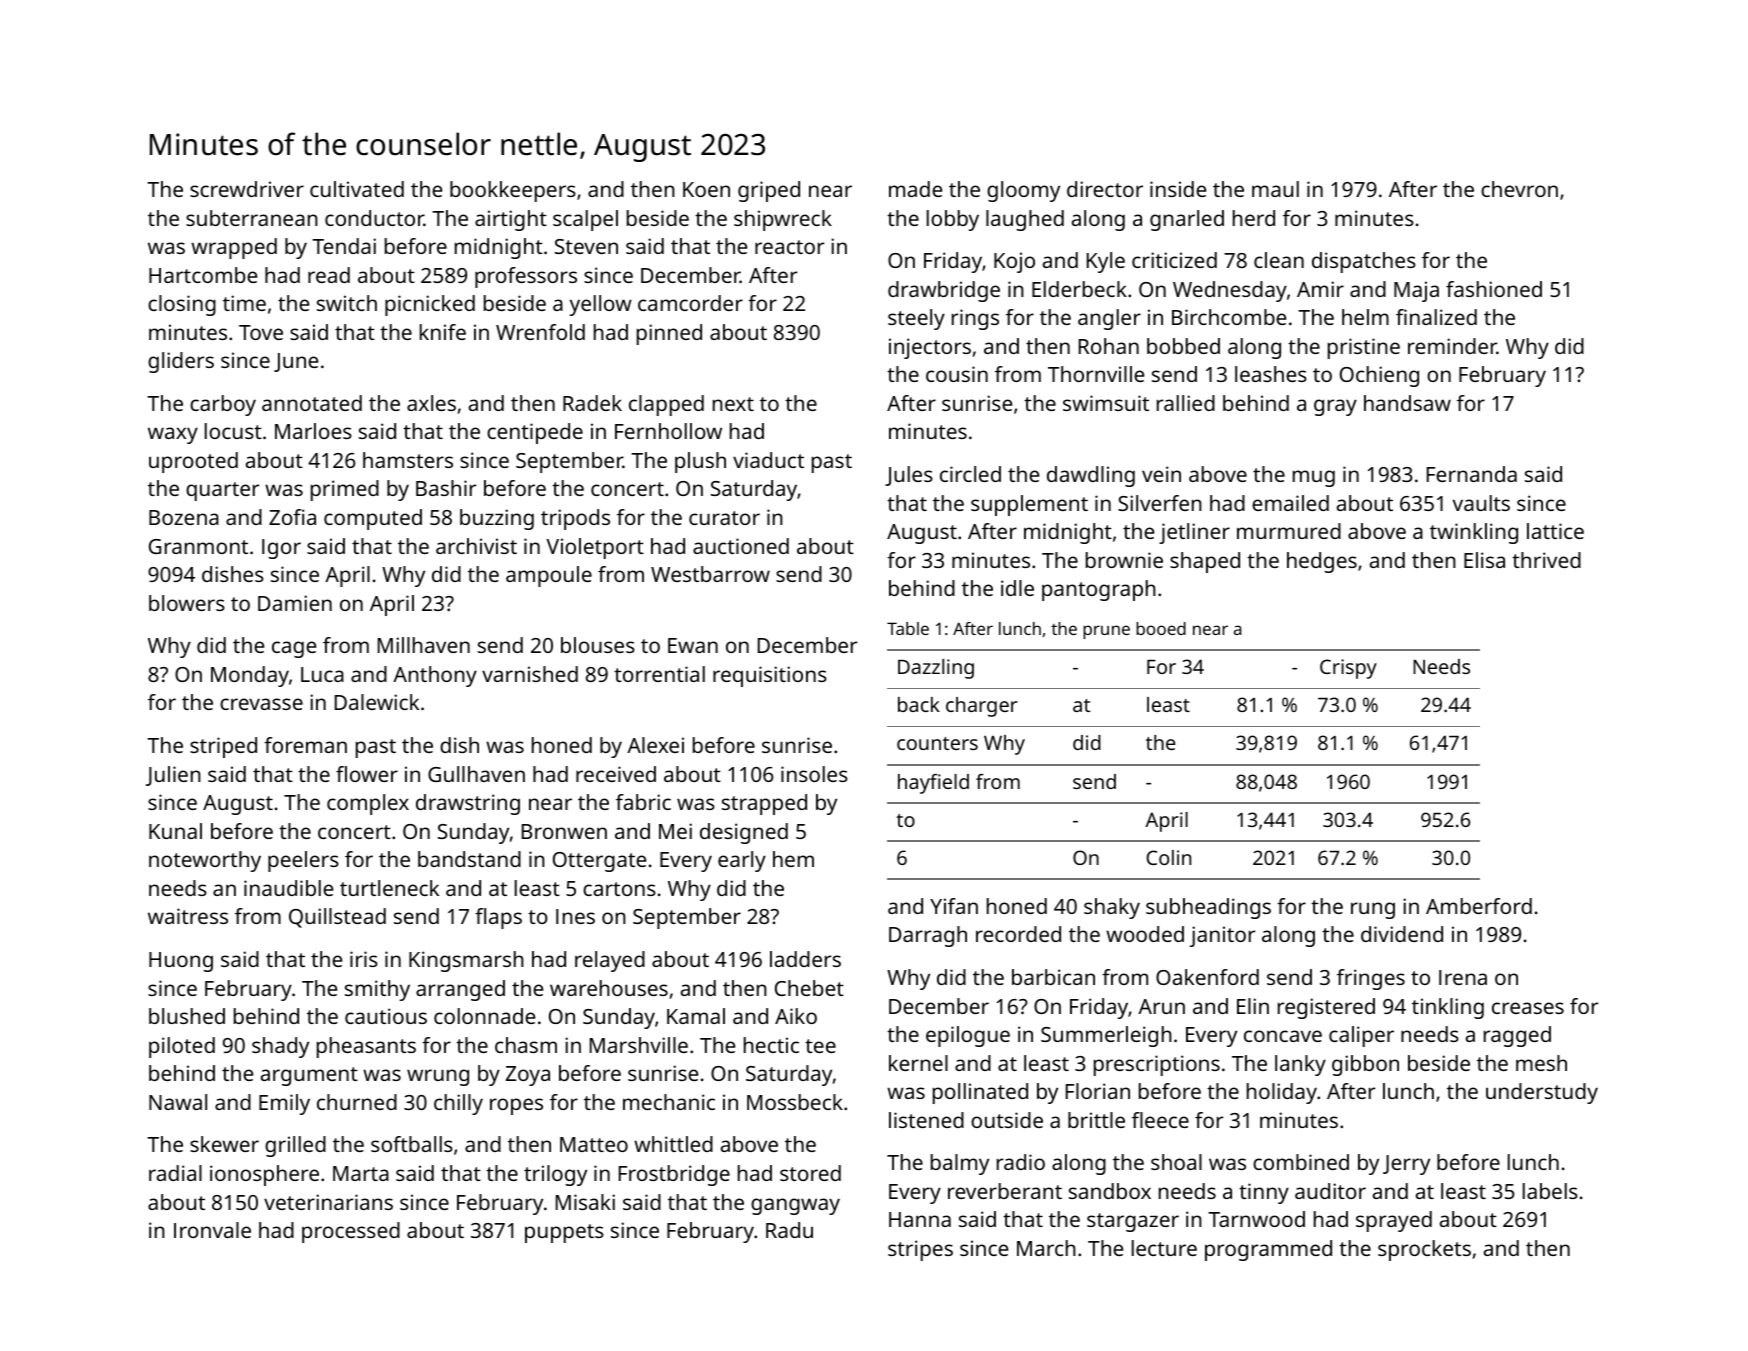 The image size is (1748, 1351). What do you see at coordinates (706, 189) in the screenshot?
I see `Koen` at bounding box center [706, 189].
